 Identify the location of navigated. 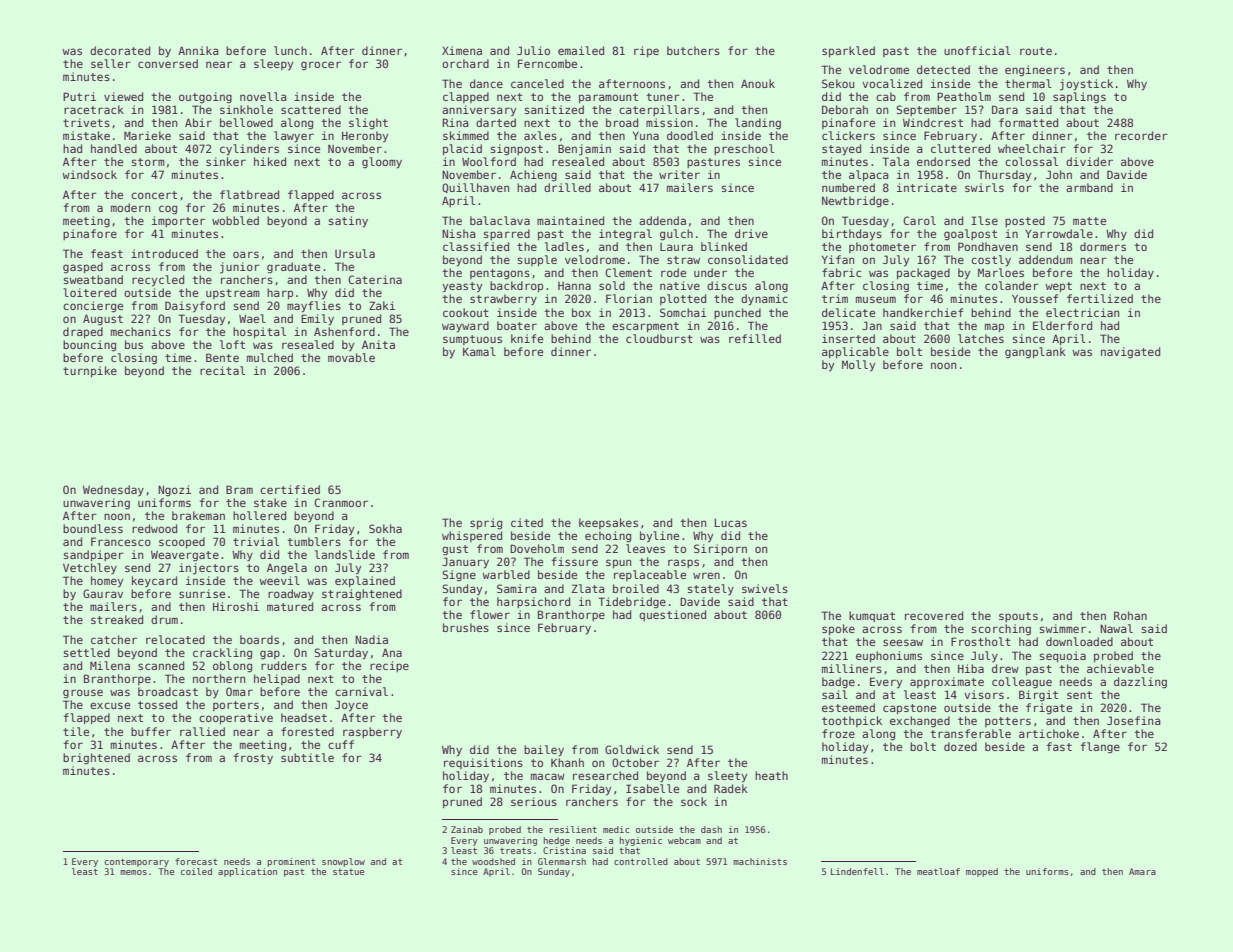
(1130, 353).
